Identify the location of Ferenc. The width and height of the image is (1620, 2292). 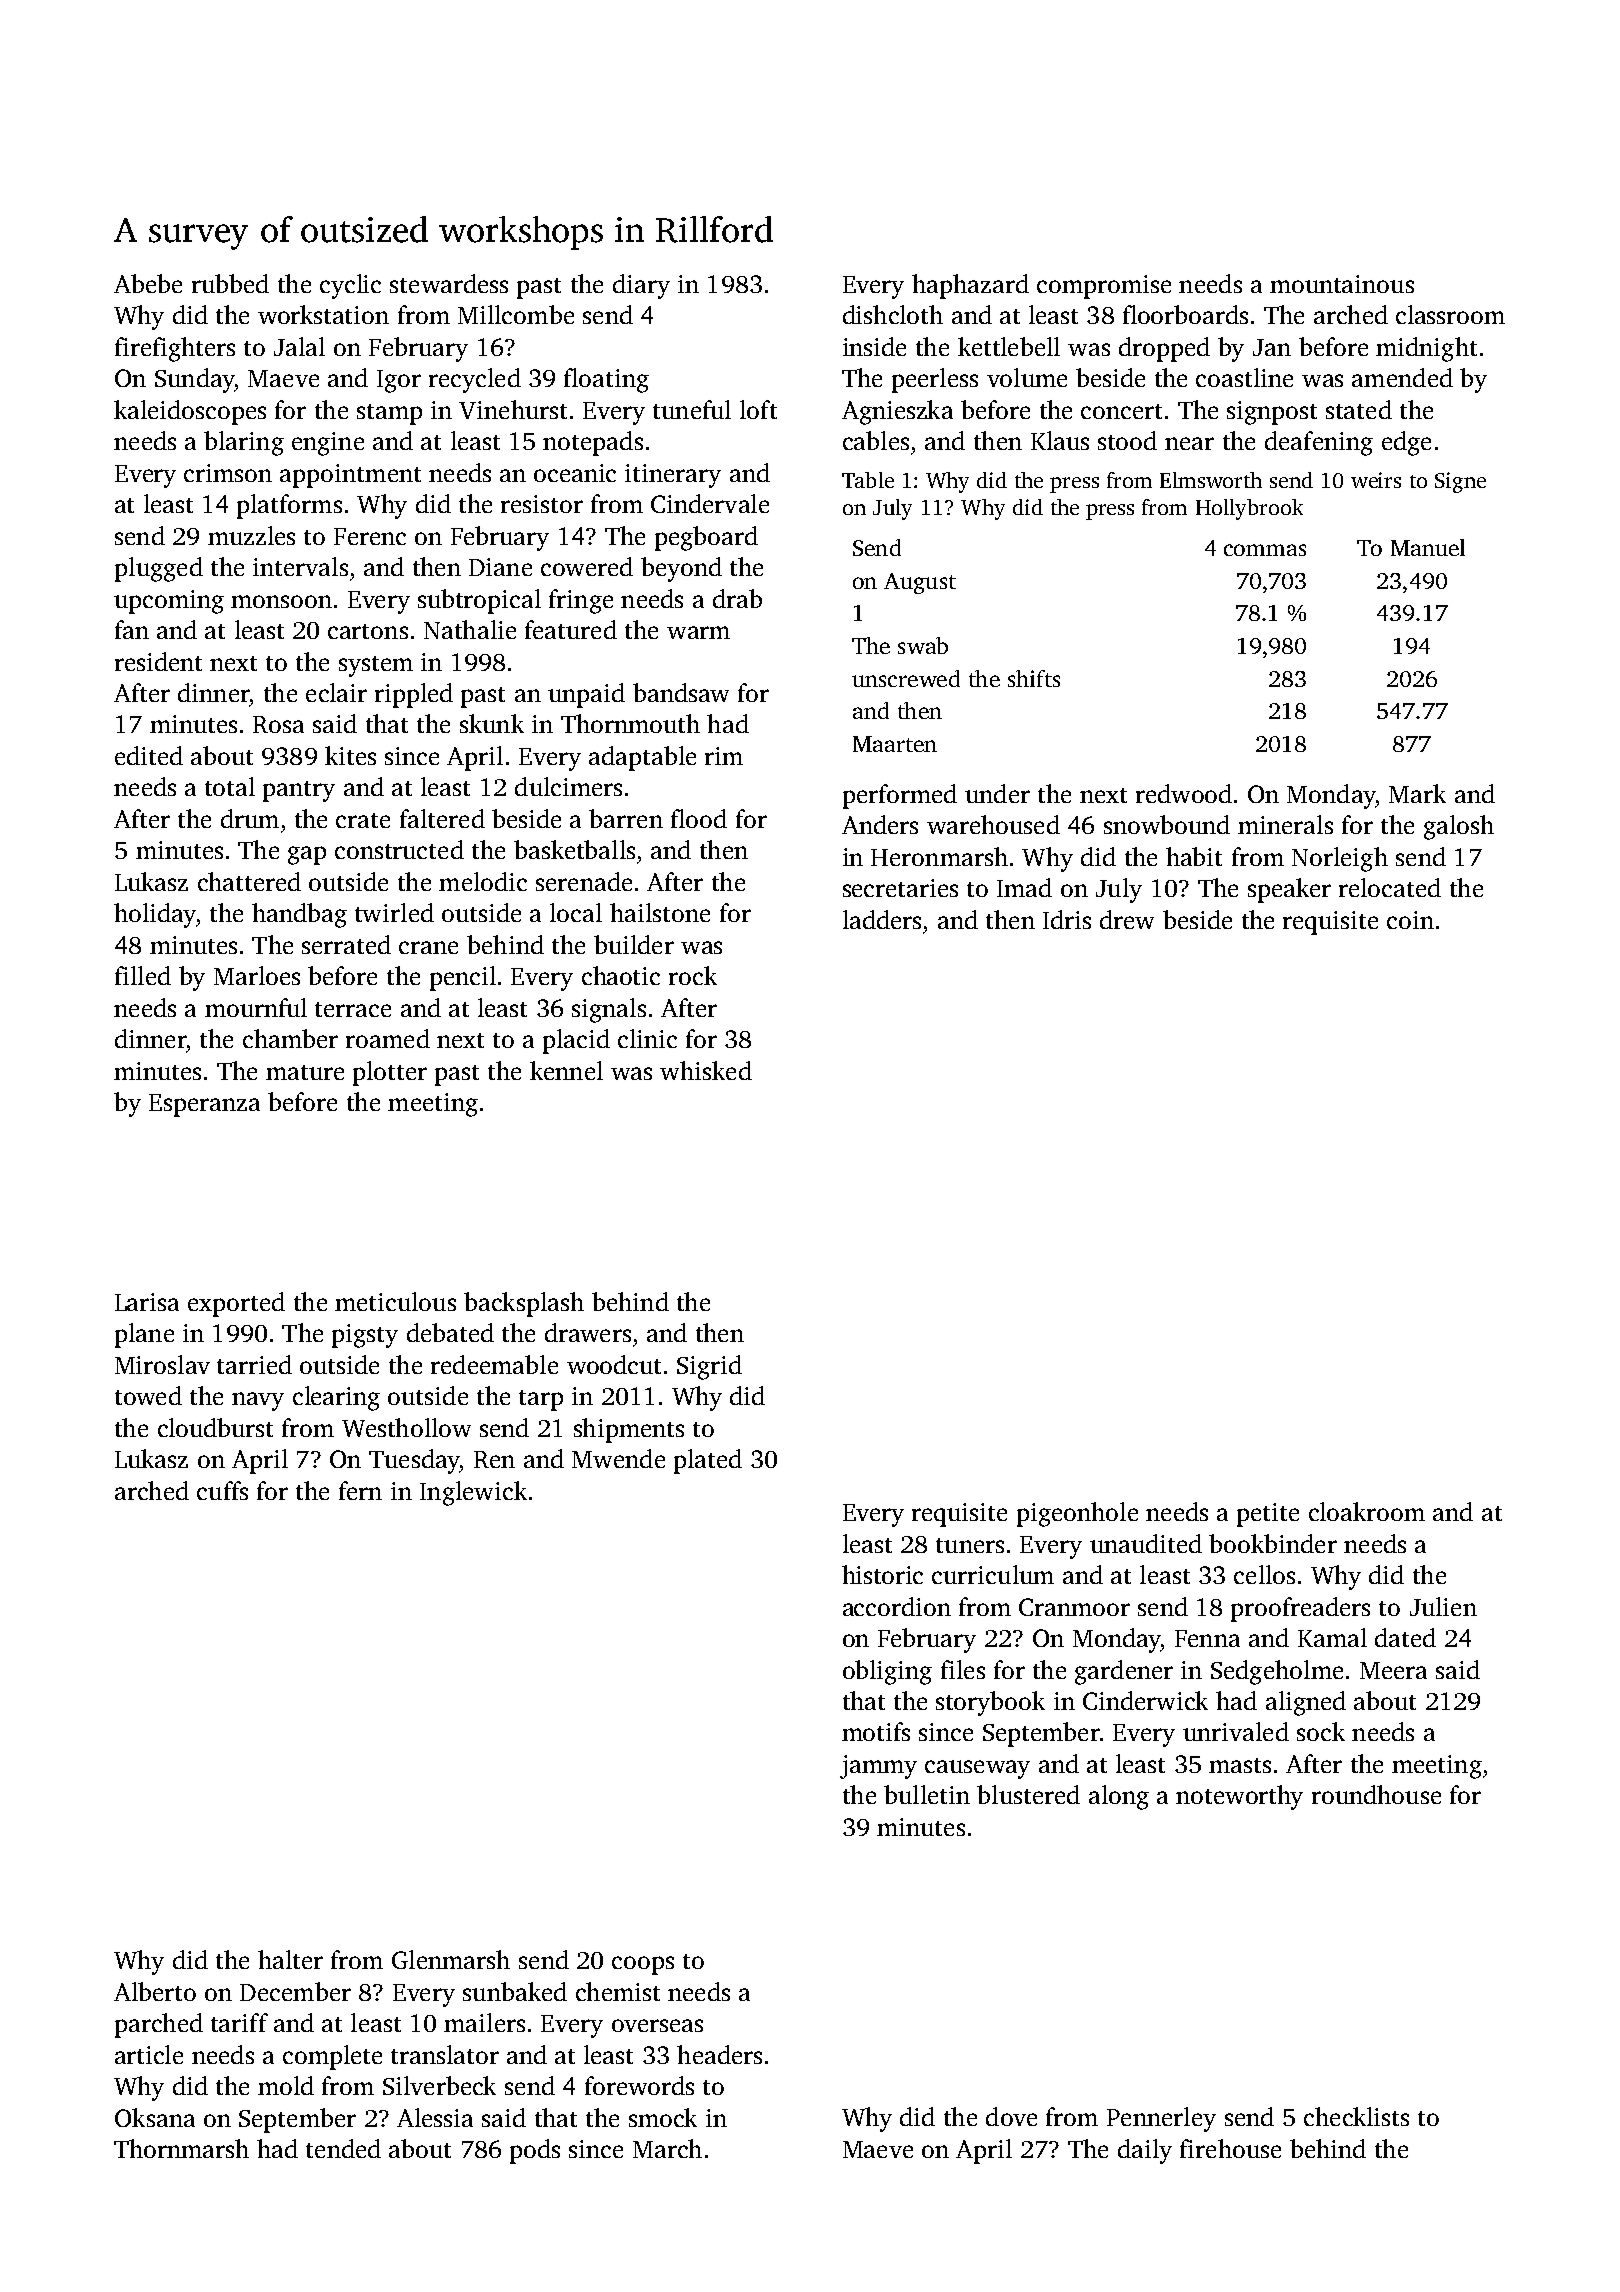
(370, 536).
